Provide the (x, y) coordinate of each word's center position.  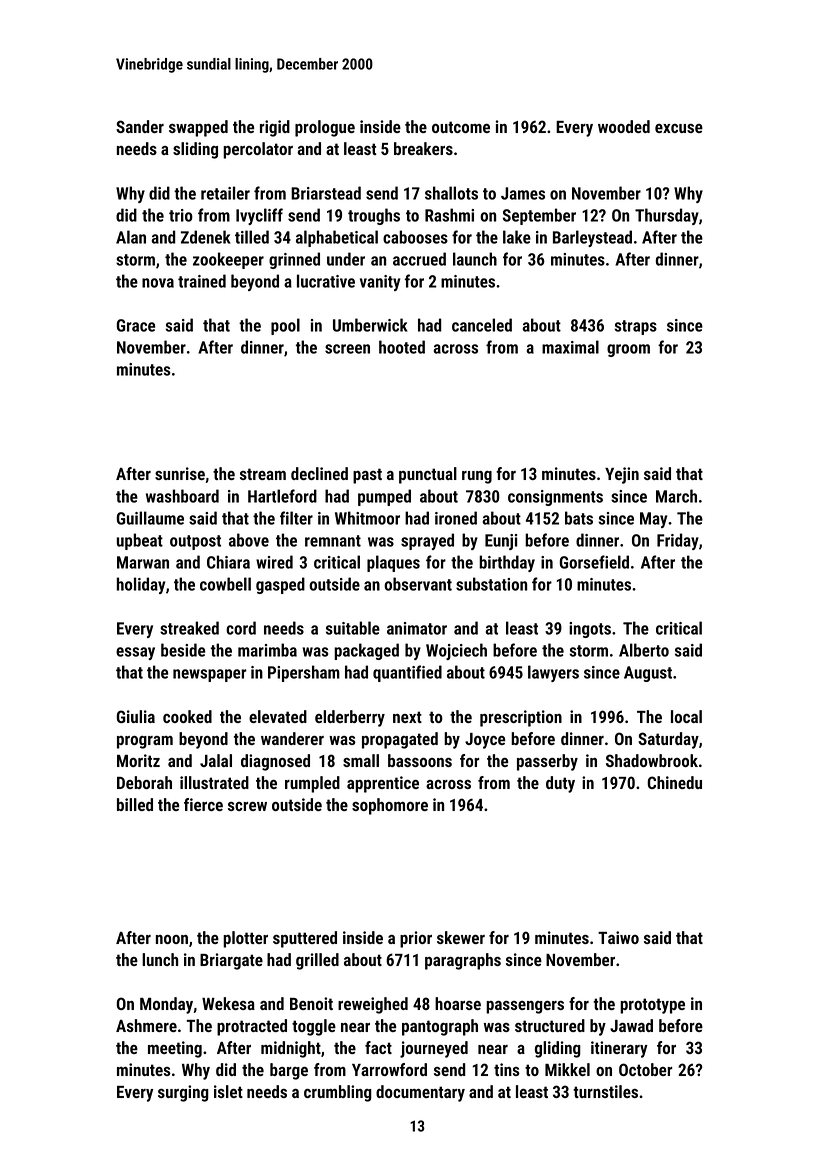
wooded (624, 126)
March (676, 496)
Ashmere (146, 1025)
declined (319, 473)
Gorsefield (594, 562)
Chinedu (674, 782)
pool (285, 326)
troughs (374, 216)
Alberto (644, 650)
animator (417, 628)
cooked (187, 716)
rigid (275, 128)
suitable (353, 628)
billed (135, 804)
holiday (141, 585)
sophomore (390, 806)
